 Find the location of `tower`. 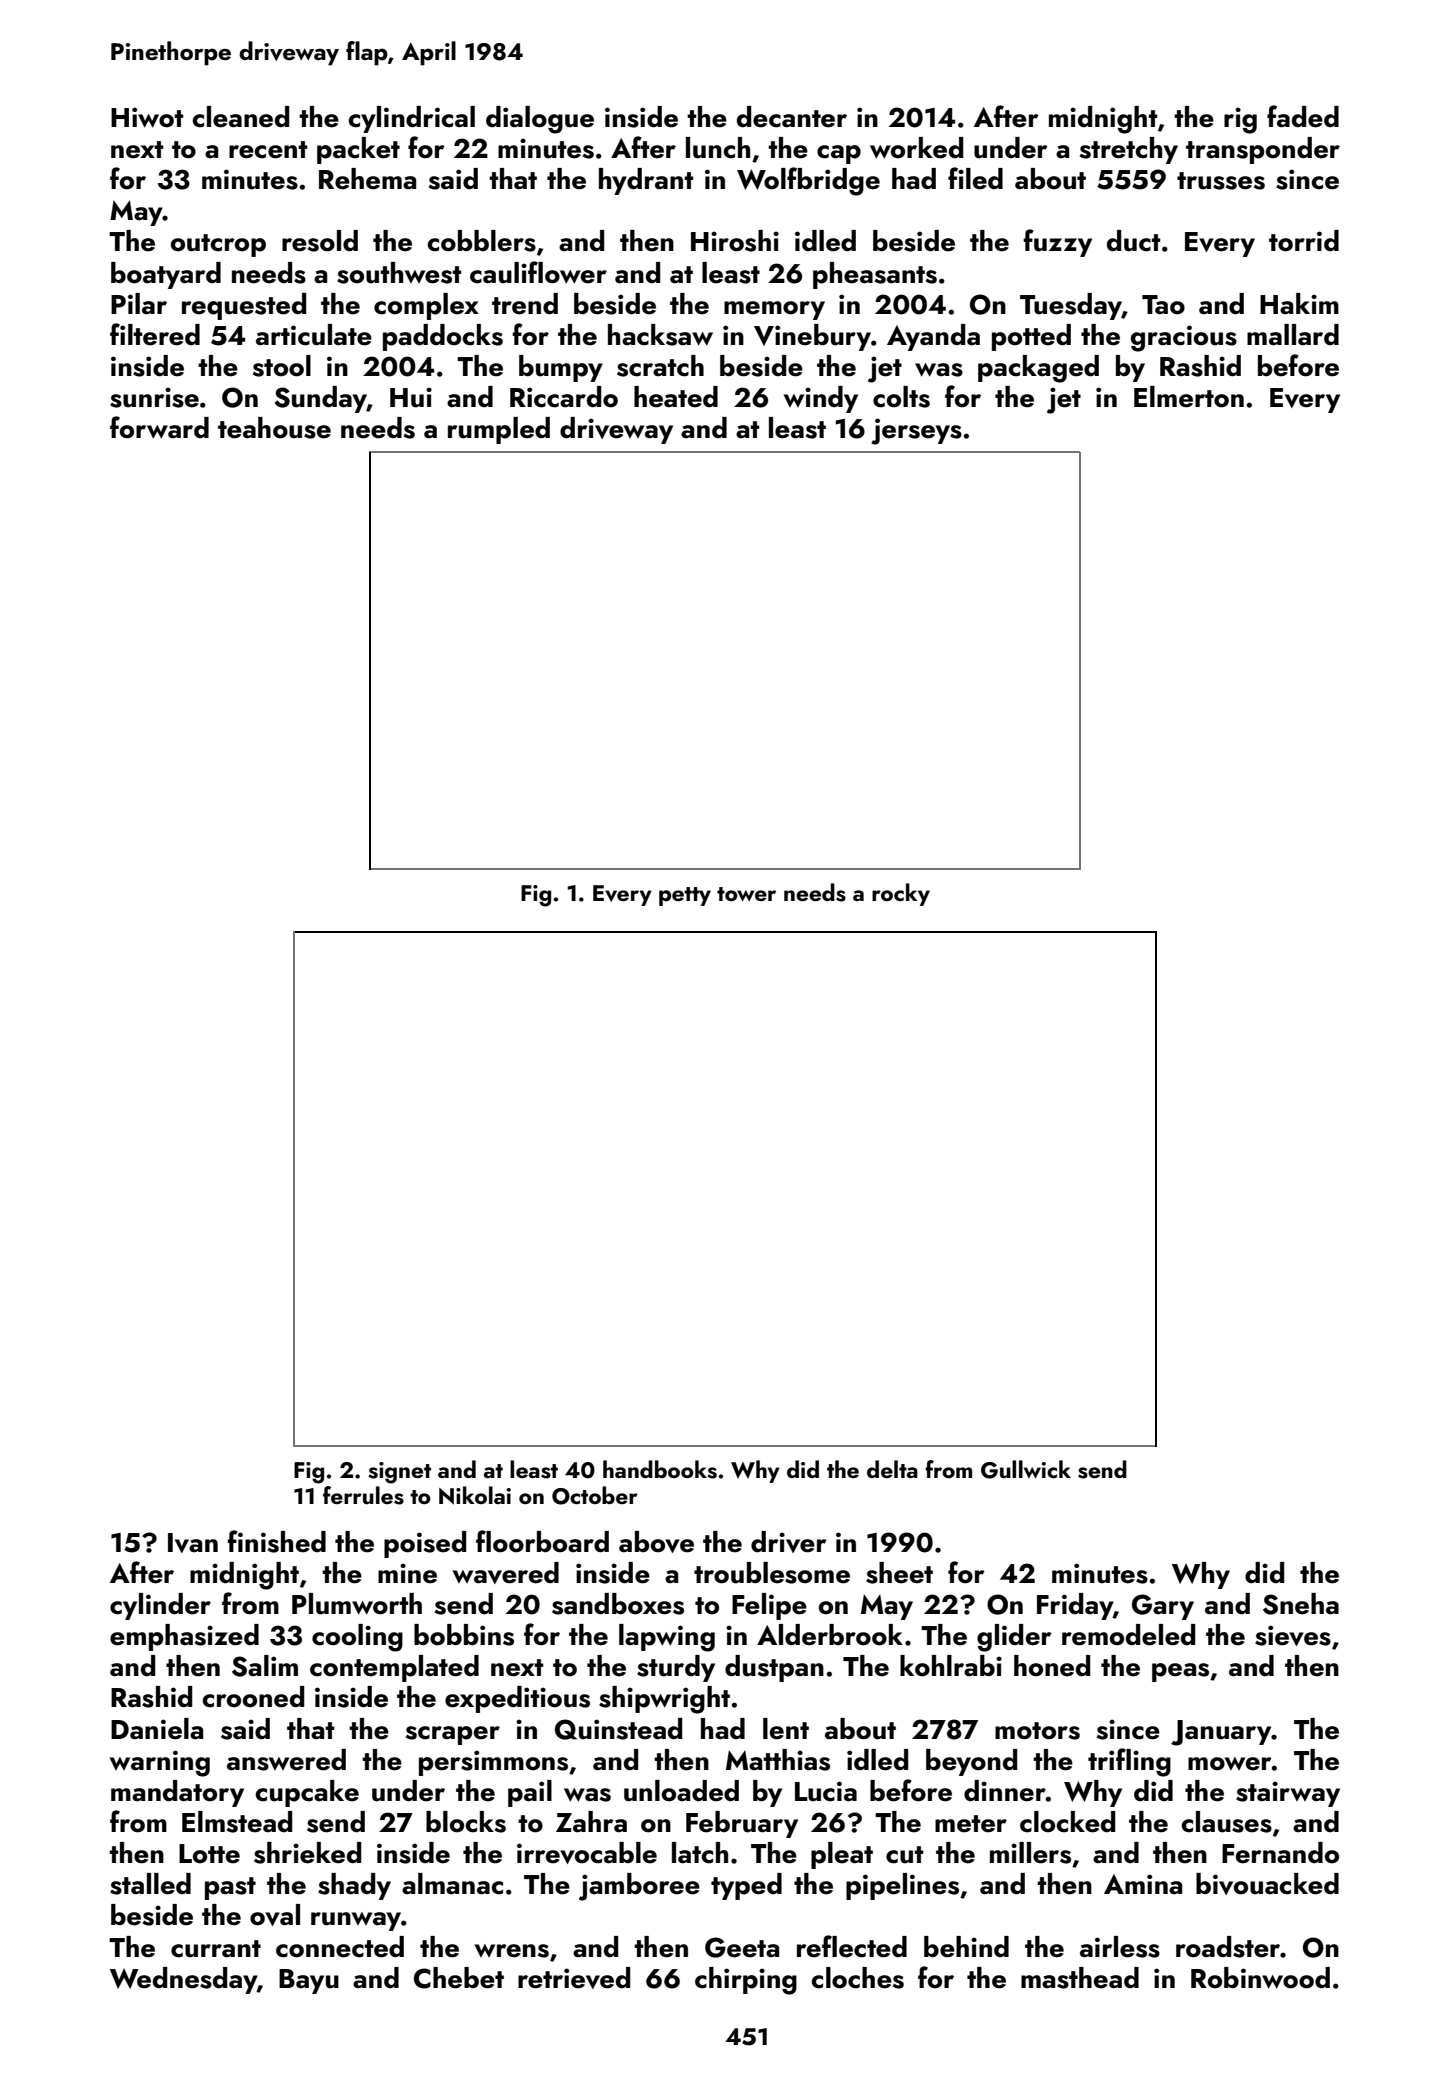

tower is located at coordinates (746, 894).
